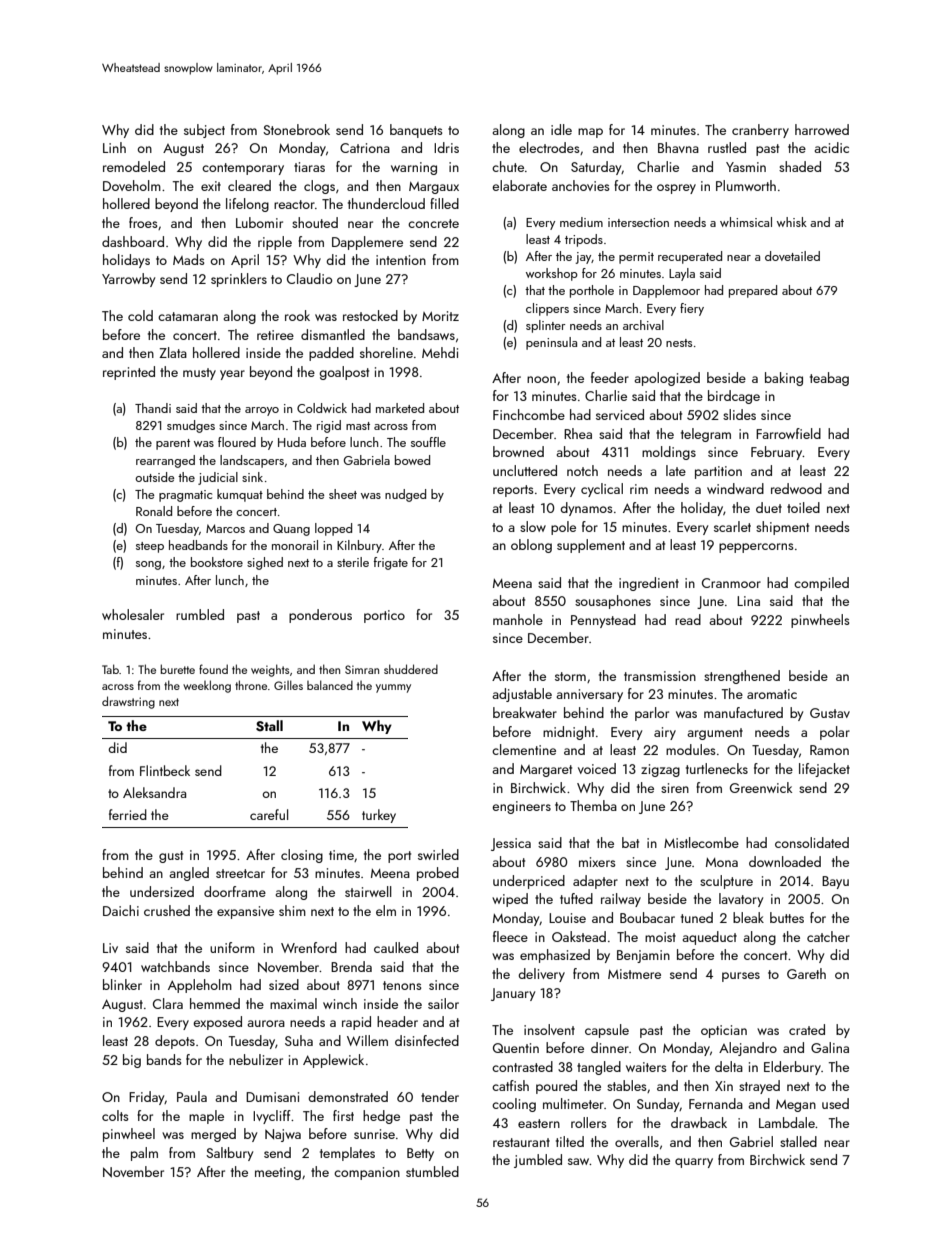 Image resolution: width=952 pixels, height=1233 pixels. Describe the element at coordinates (237, 442) in the image. I see `floured` at that location.
